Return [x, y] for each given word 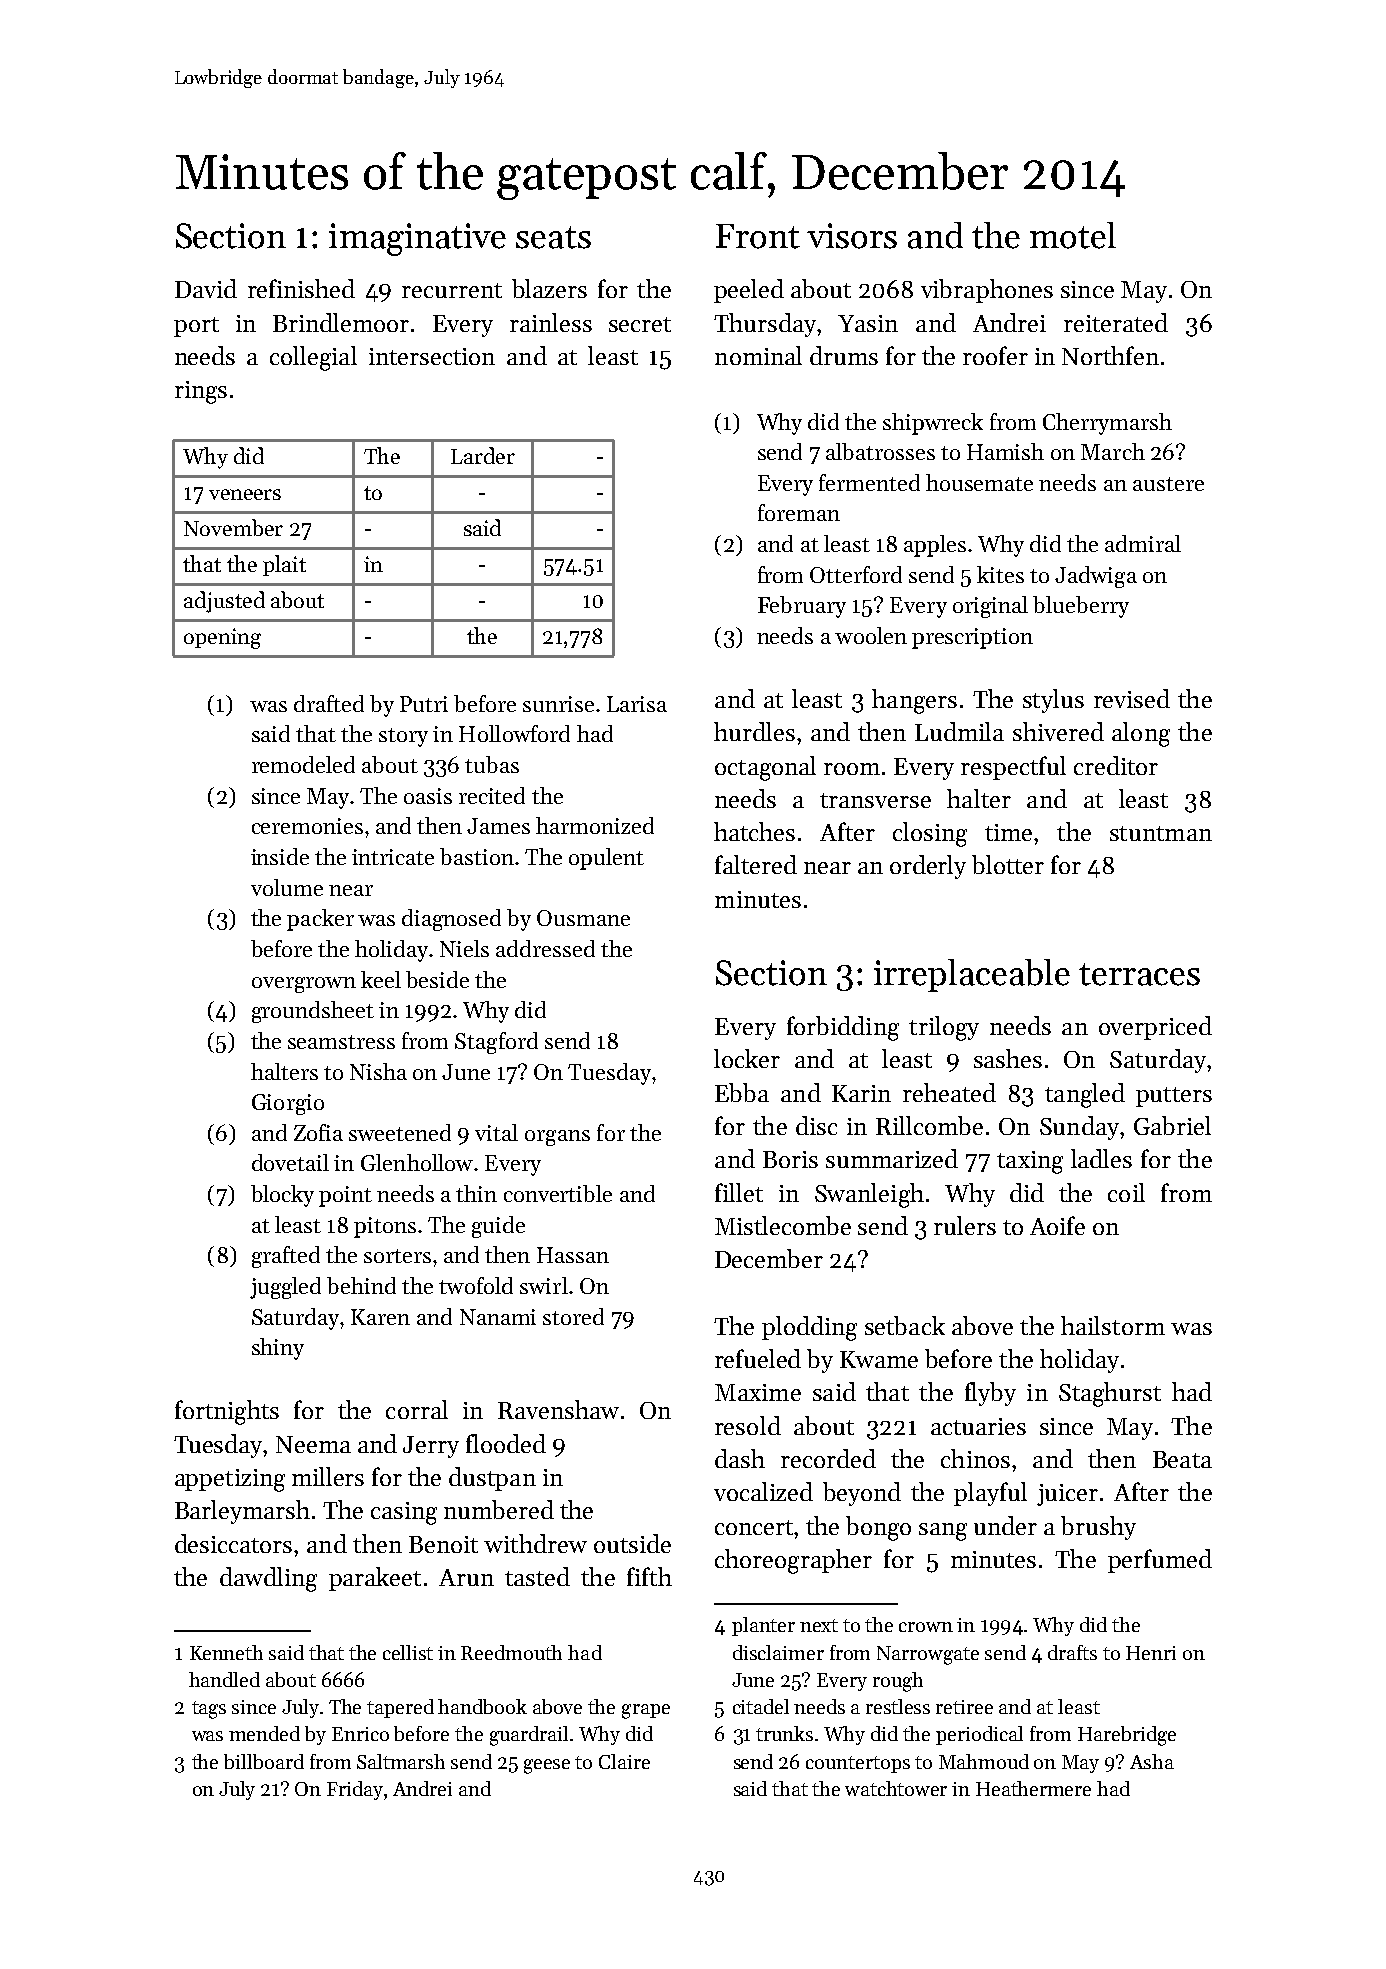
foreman [799, 512]
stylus [1053, 701]
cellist [408, 1652]
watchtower [896, 1788]
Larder [483, 455]
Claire [624, 1761]
